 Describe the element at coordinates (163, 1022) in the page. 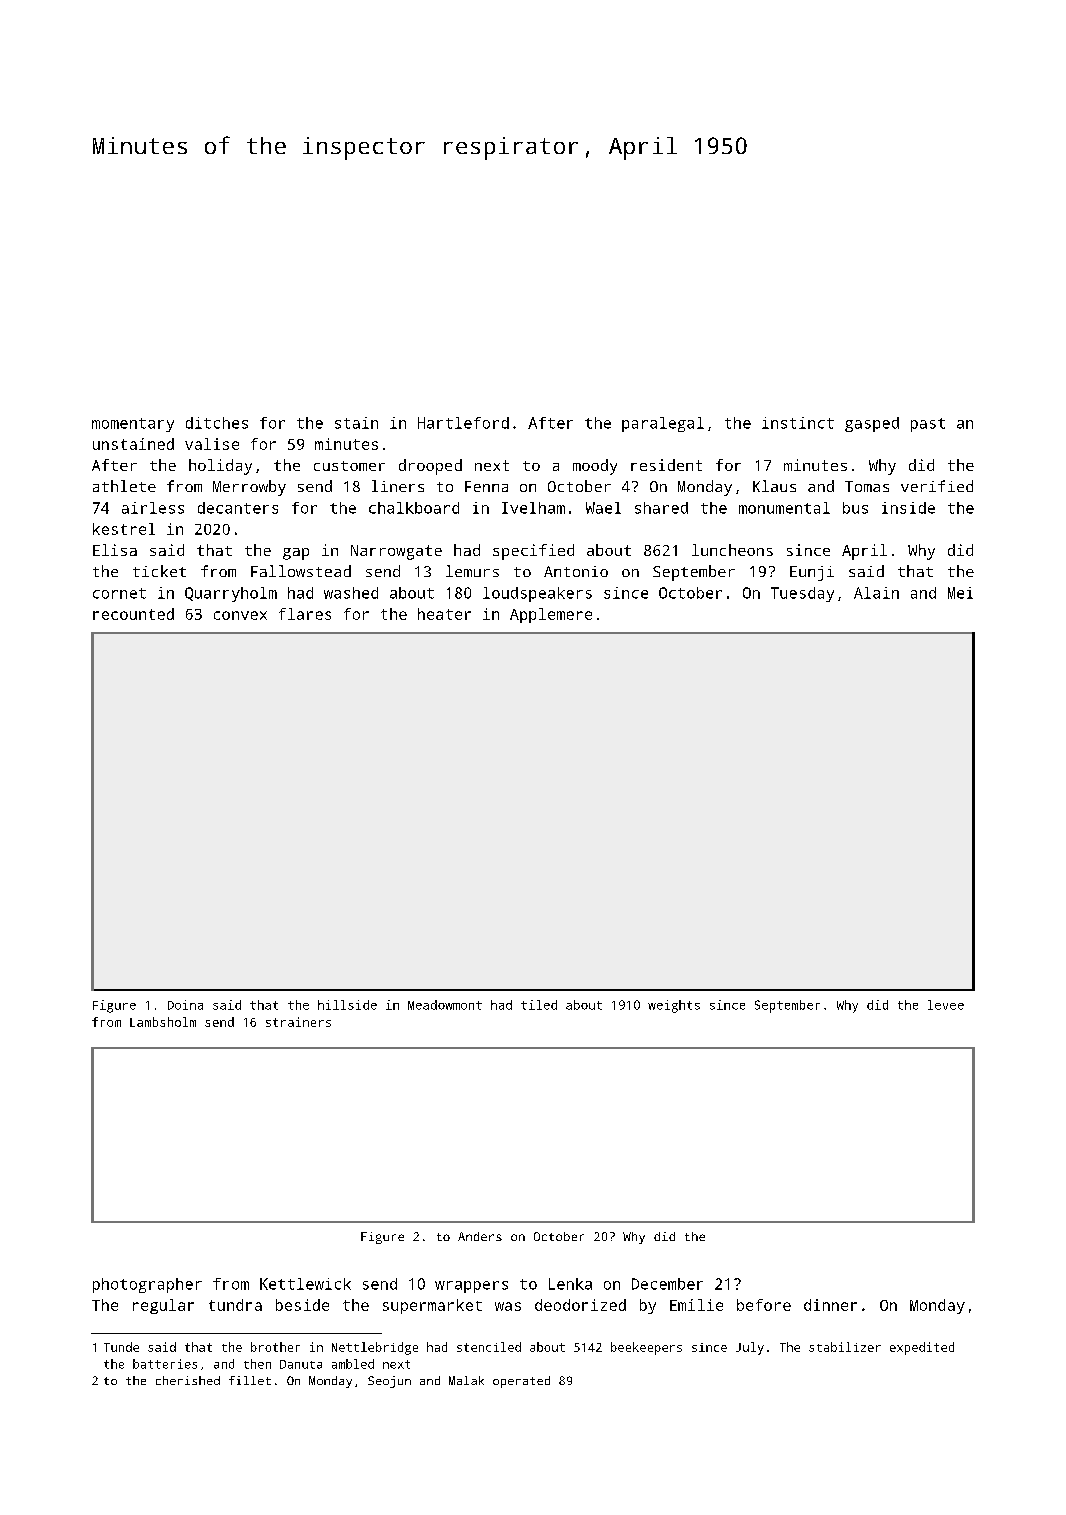

I see `Lambsholm` at that location.
